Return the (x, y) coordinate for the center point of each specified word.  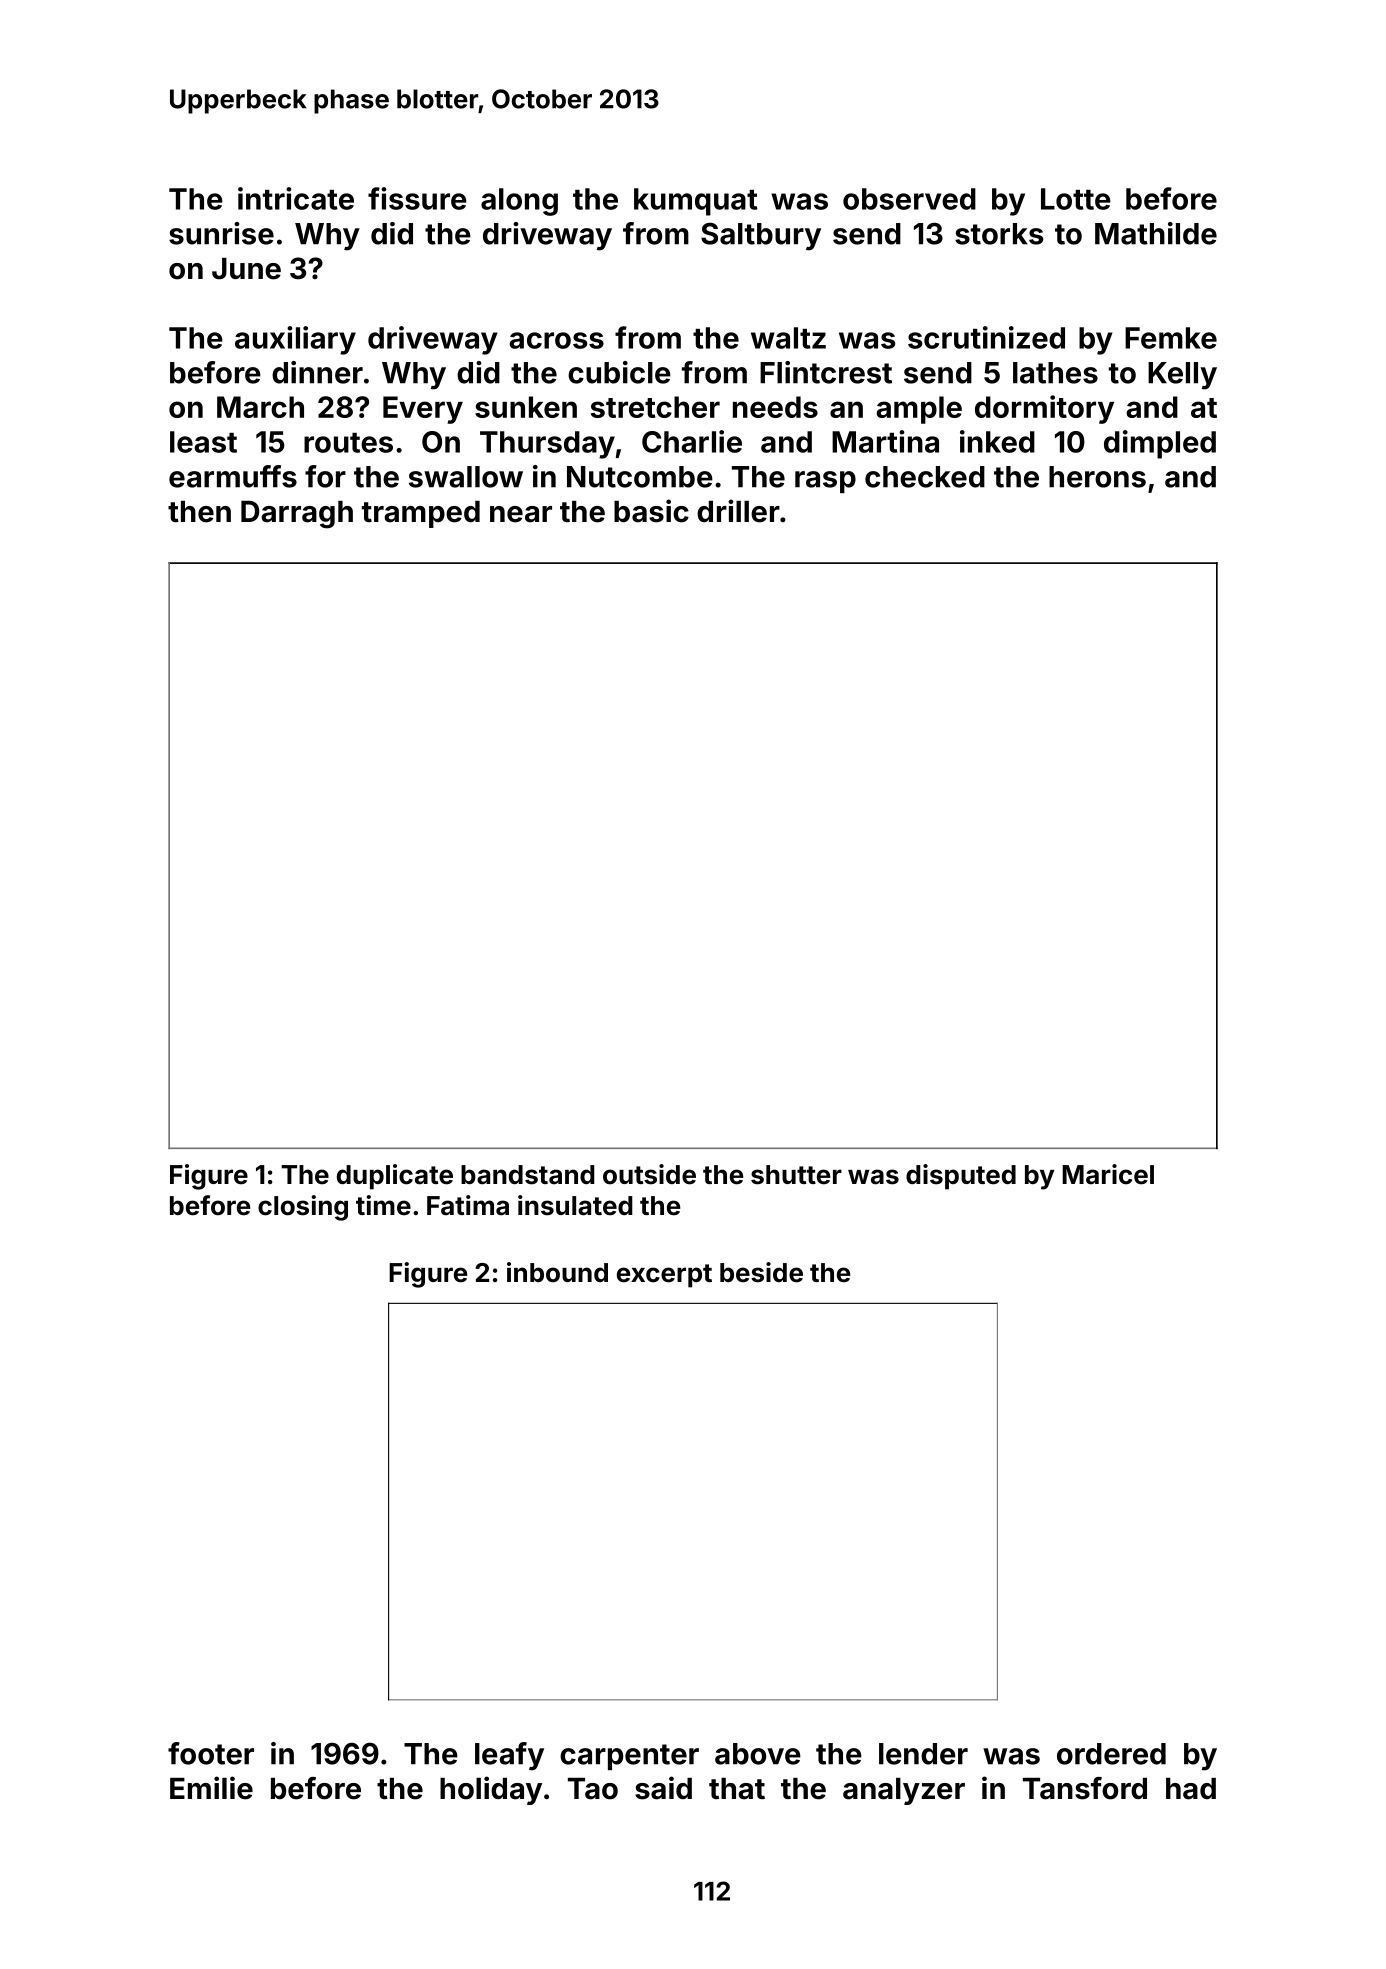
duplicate (395, 1177)
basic (651, 511)
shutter (796, 1175)
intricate (296, 198)
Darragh (297, 514)
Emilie (211, 1788)
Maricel (1108, 1174)
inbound (557, 1272)
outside (649, 1174)
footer (211, 1753)
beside (761, 1272)
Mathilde (1156, 233)
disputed (961, 1177)
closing (303, 1208)
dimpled (1160, 444)
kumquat (696, 202)
